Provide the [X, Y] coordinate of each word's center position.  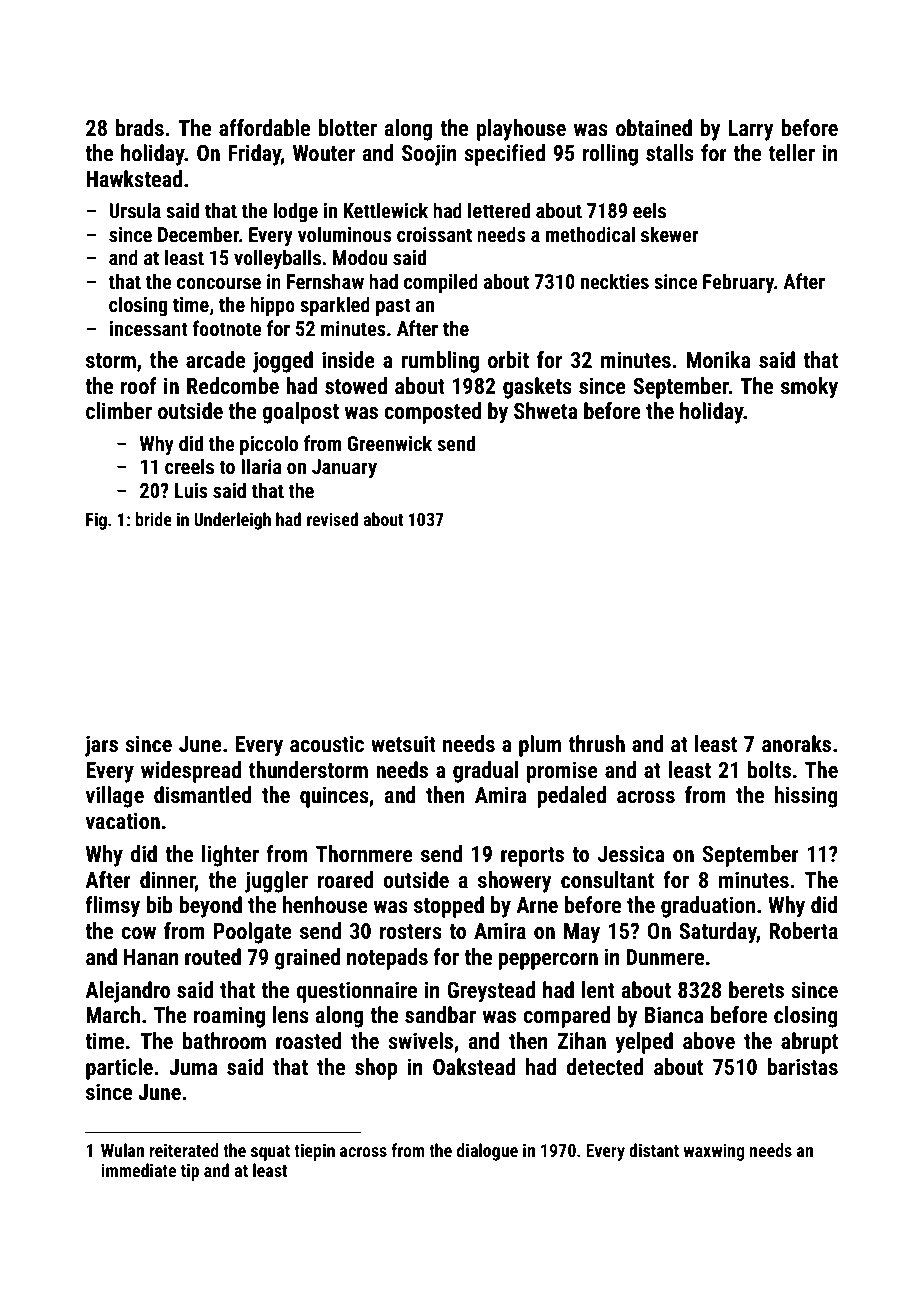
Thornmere [364, 854]
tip [190, 1172]
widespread [191, 772]
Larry [751, 130]
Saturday [718, 933]
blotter [347, 128]
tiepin [314, 1152]
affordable [264, 128]
